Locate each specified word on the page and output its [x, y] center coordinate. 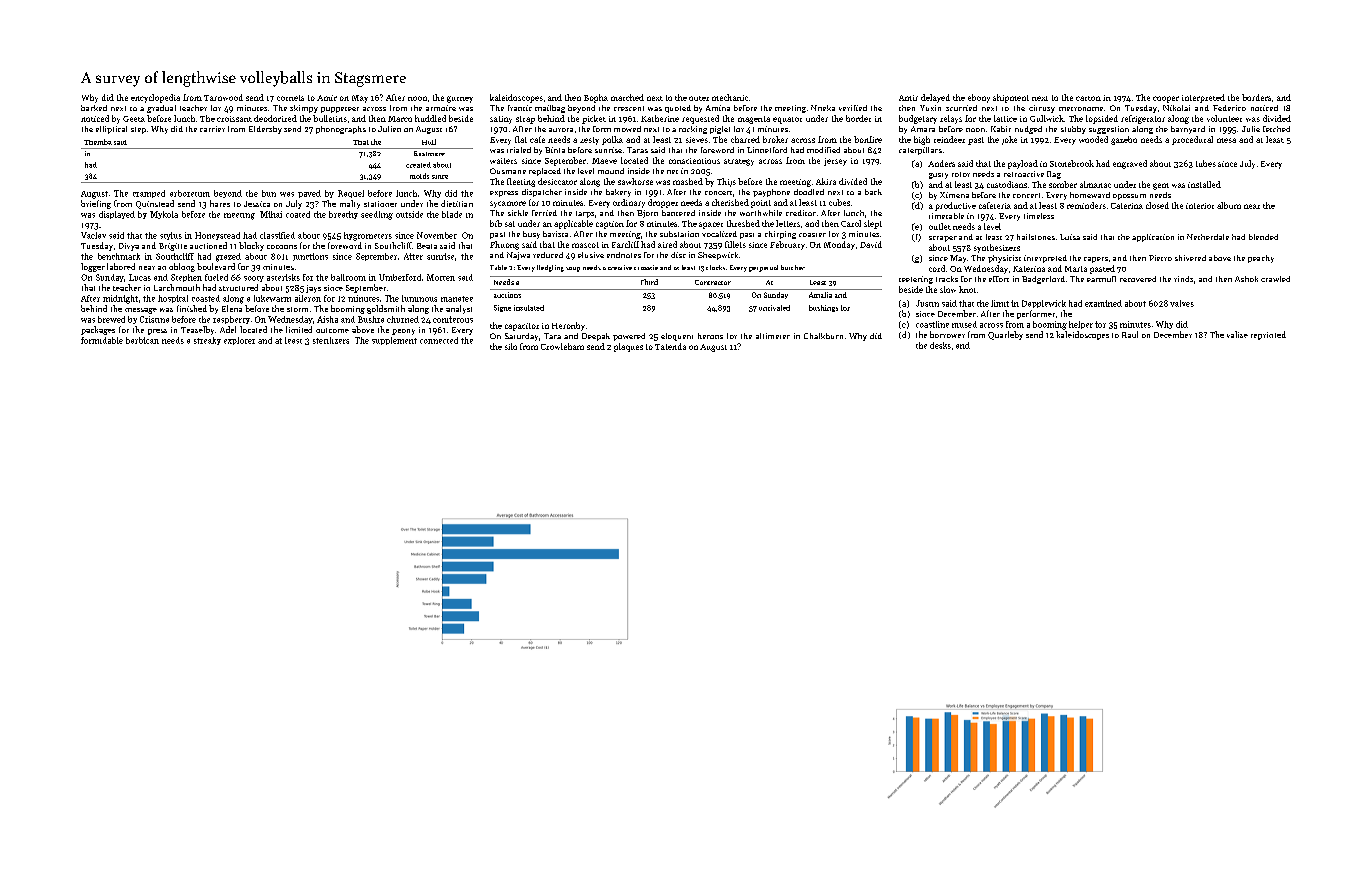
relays [951, 119]
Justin [927, 303]
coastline [932, 324]
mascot [585, 245]
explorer [239, 341]
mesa [1226, 140]
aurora [561, 130]
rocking [693, 130]
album [1229, 205]
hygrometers [368, 236]
